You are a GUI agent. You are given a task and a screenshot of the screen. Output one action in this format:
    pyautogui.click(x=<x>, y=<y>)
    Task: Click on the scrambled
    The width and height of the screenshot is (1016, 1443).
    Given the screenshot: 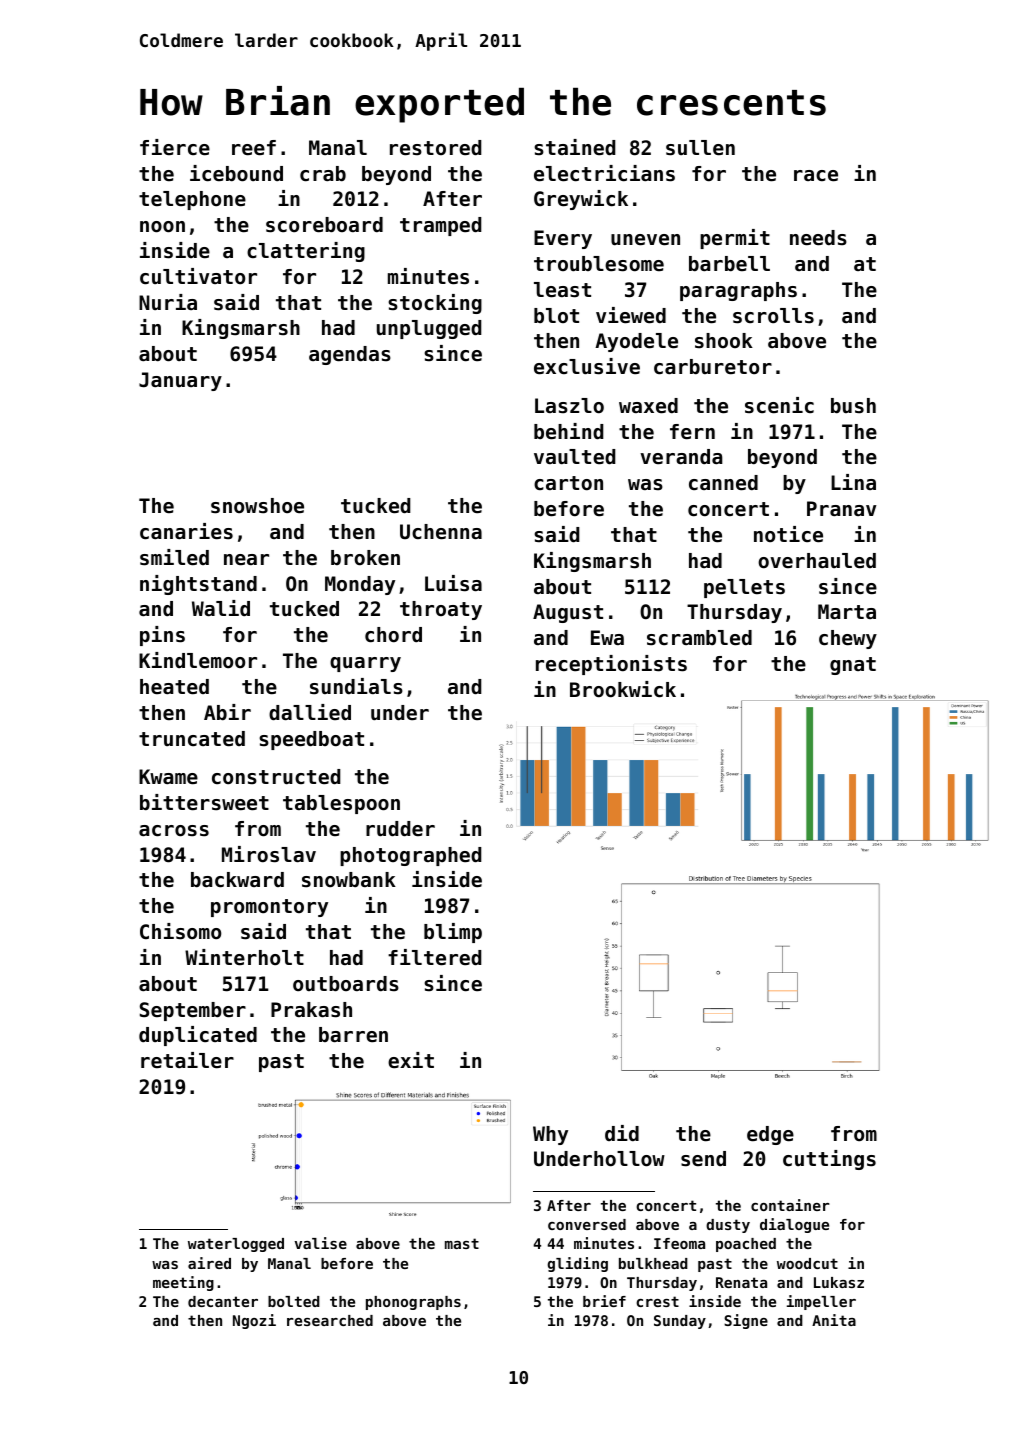 What is the action you would take?
    pyautogui.click(x=699, y=638)
